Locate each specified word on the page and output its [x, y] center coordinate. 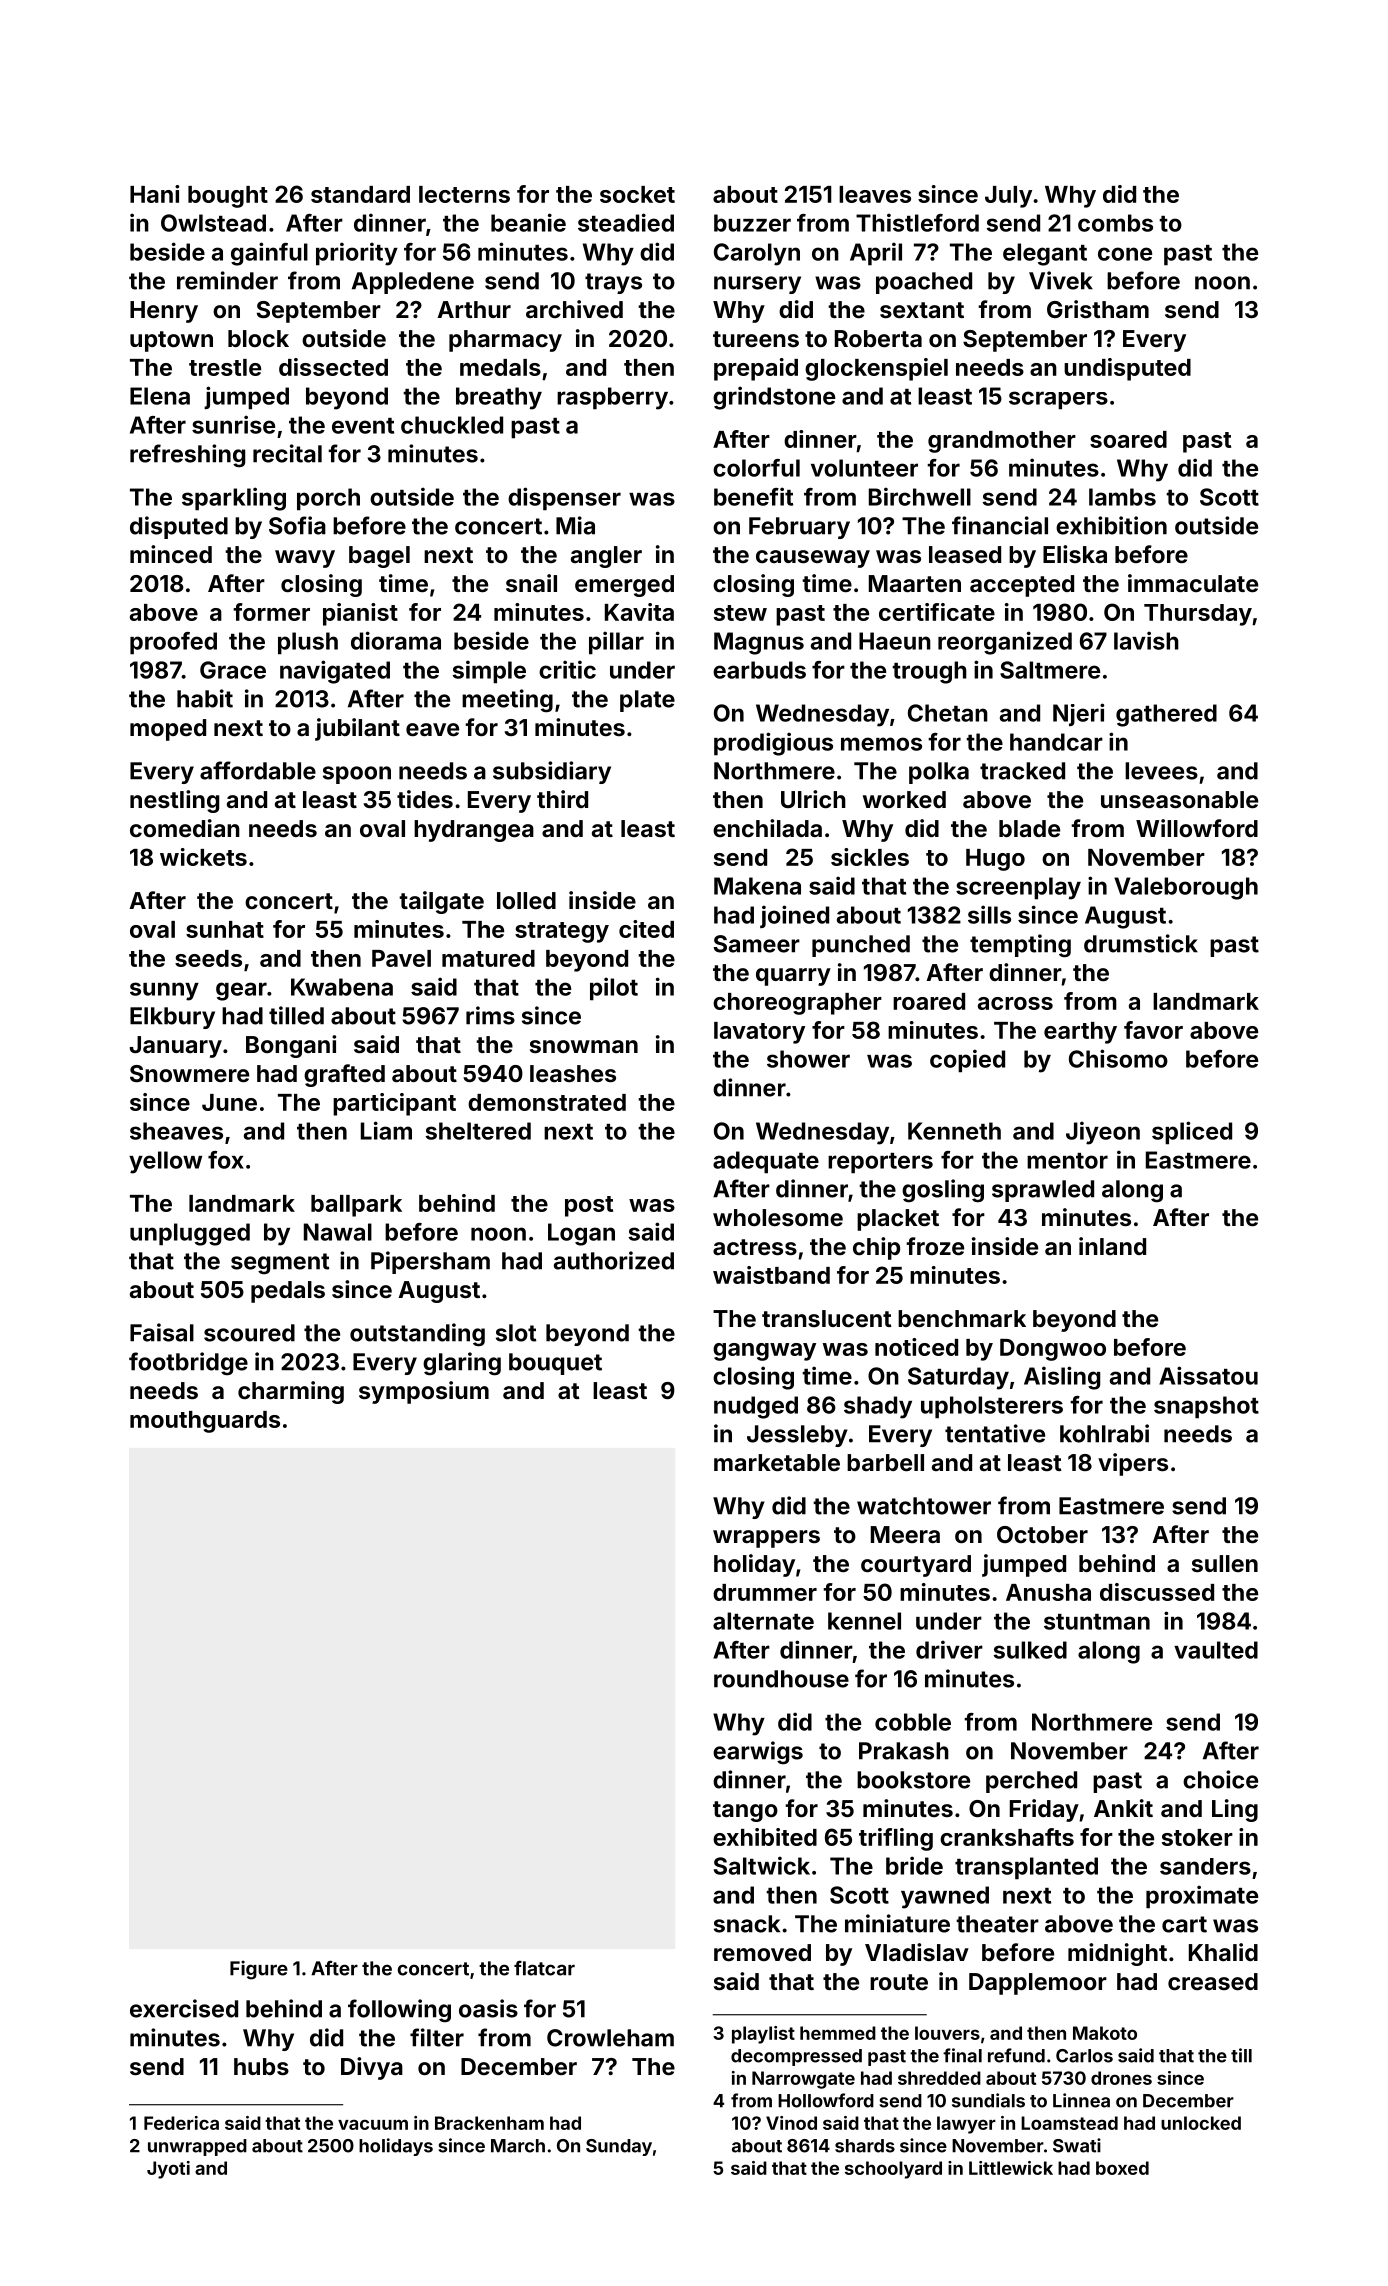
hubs [261, 2066]
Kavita [639, 612]
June [229, 1102]
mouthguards [205, 1422]
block [258, 338]
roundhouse [781, 1679]
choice [1220, 1779]
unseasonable [1179, 799]
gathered [1166, 715]
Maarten [915, 583]
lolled [526, 900]
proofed [173, 643]
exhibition [1111, 525]
